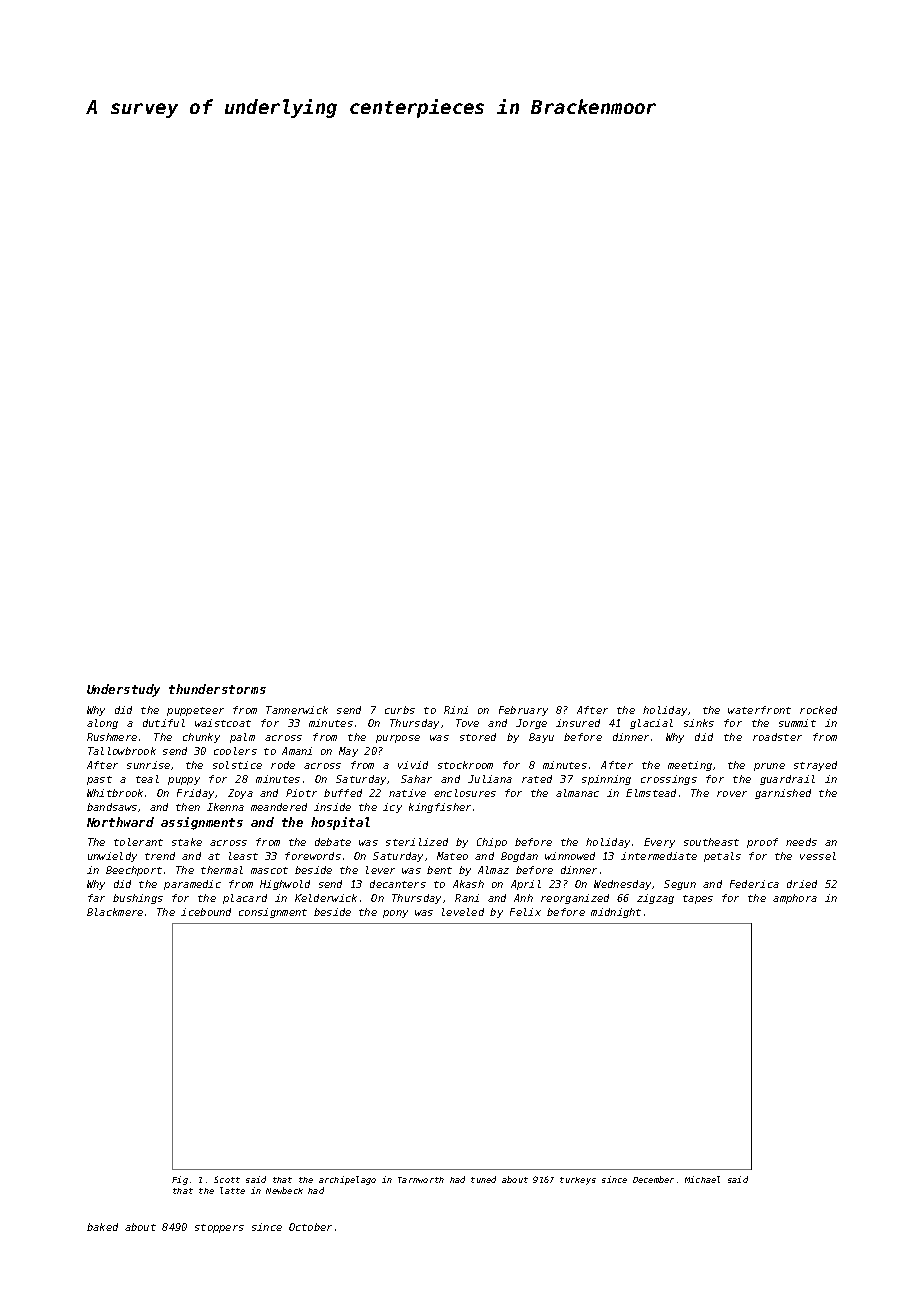 This page has height=1308, width=924. I want to click on pony, so click(395, 914).
